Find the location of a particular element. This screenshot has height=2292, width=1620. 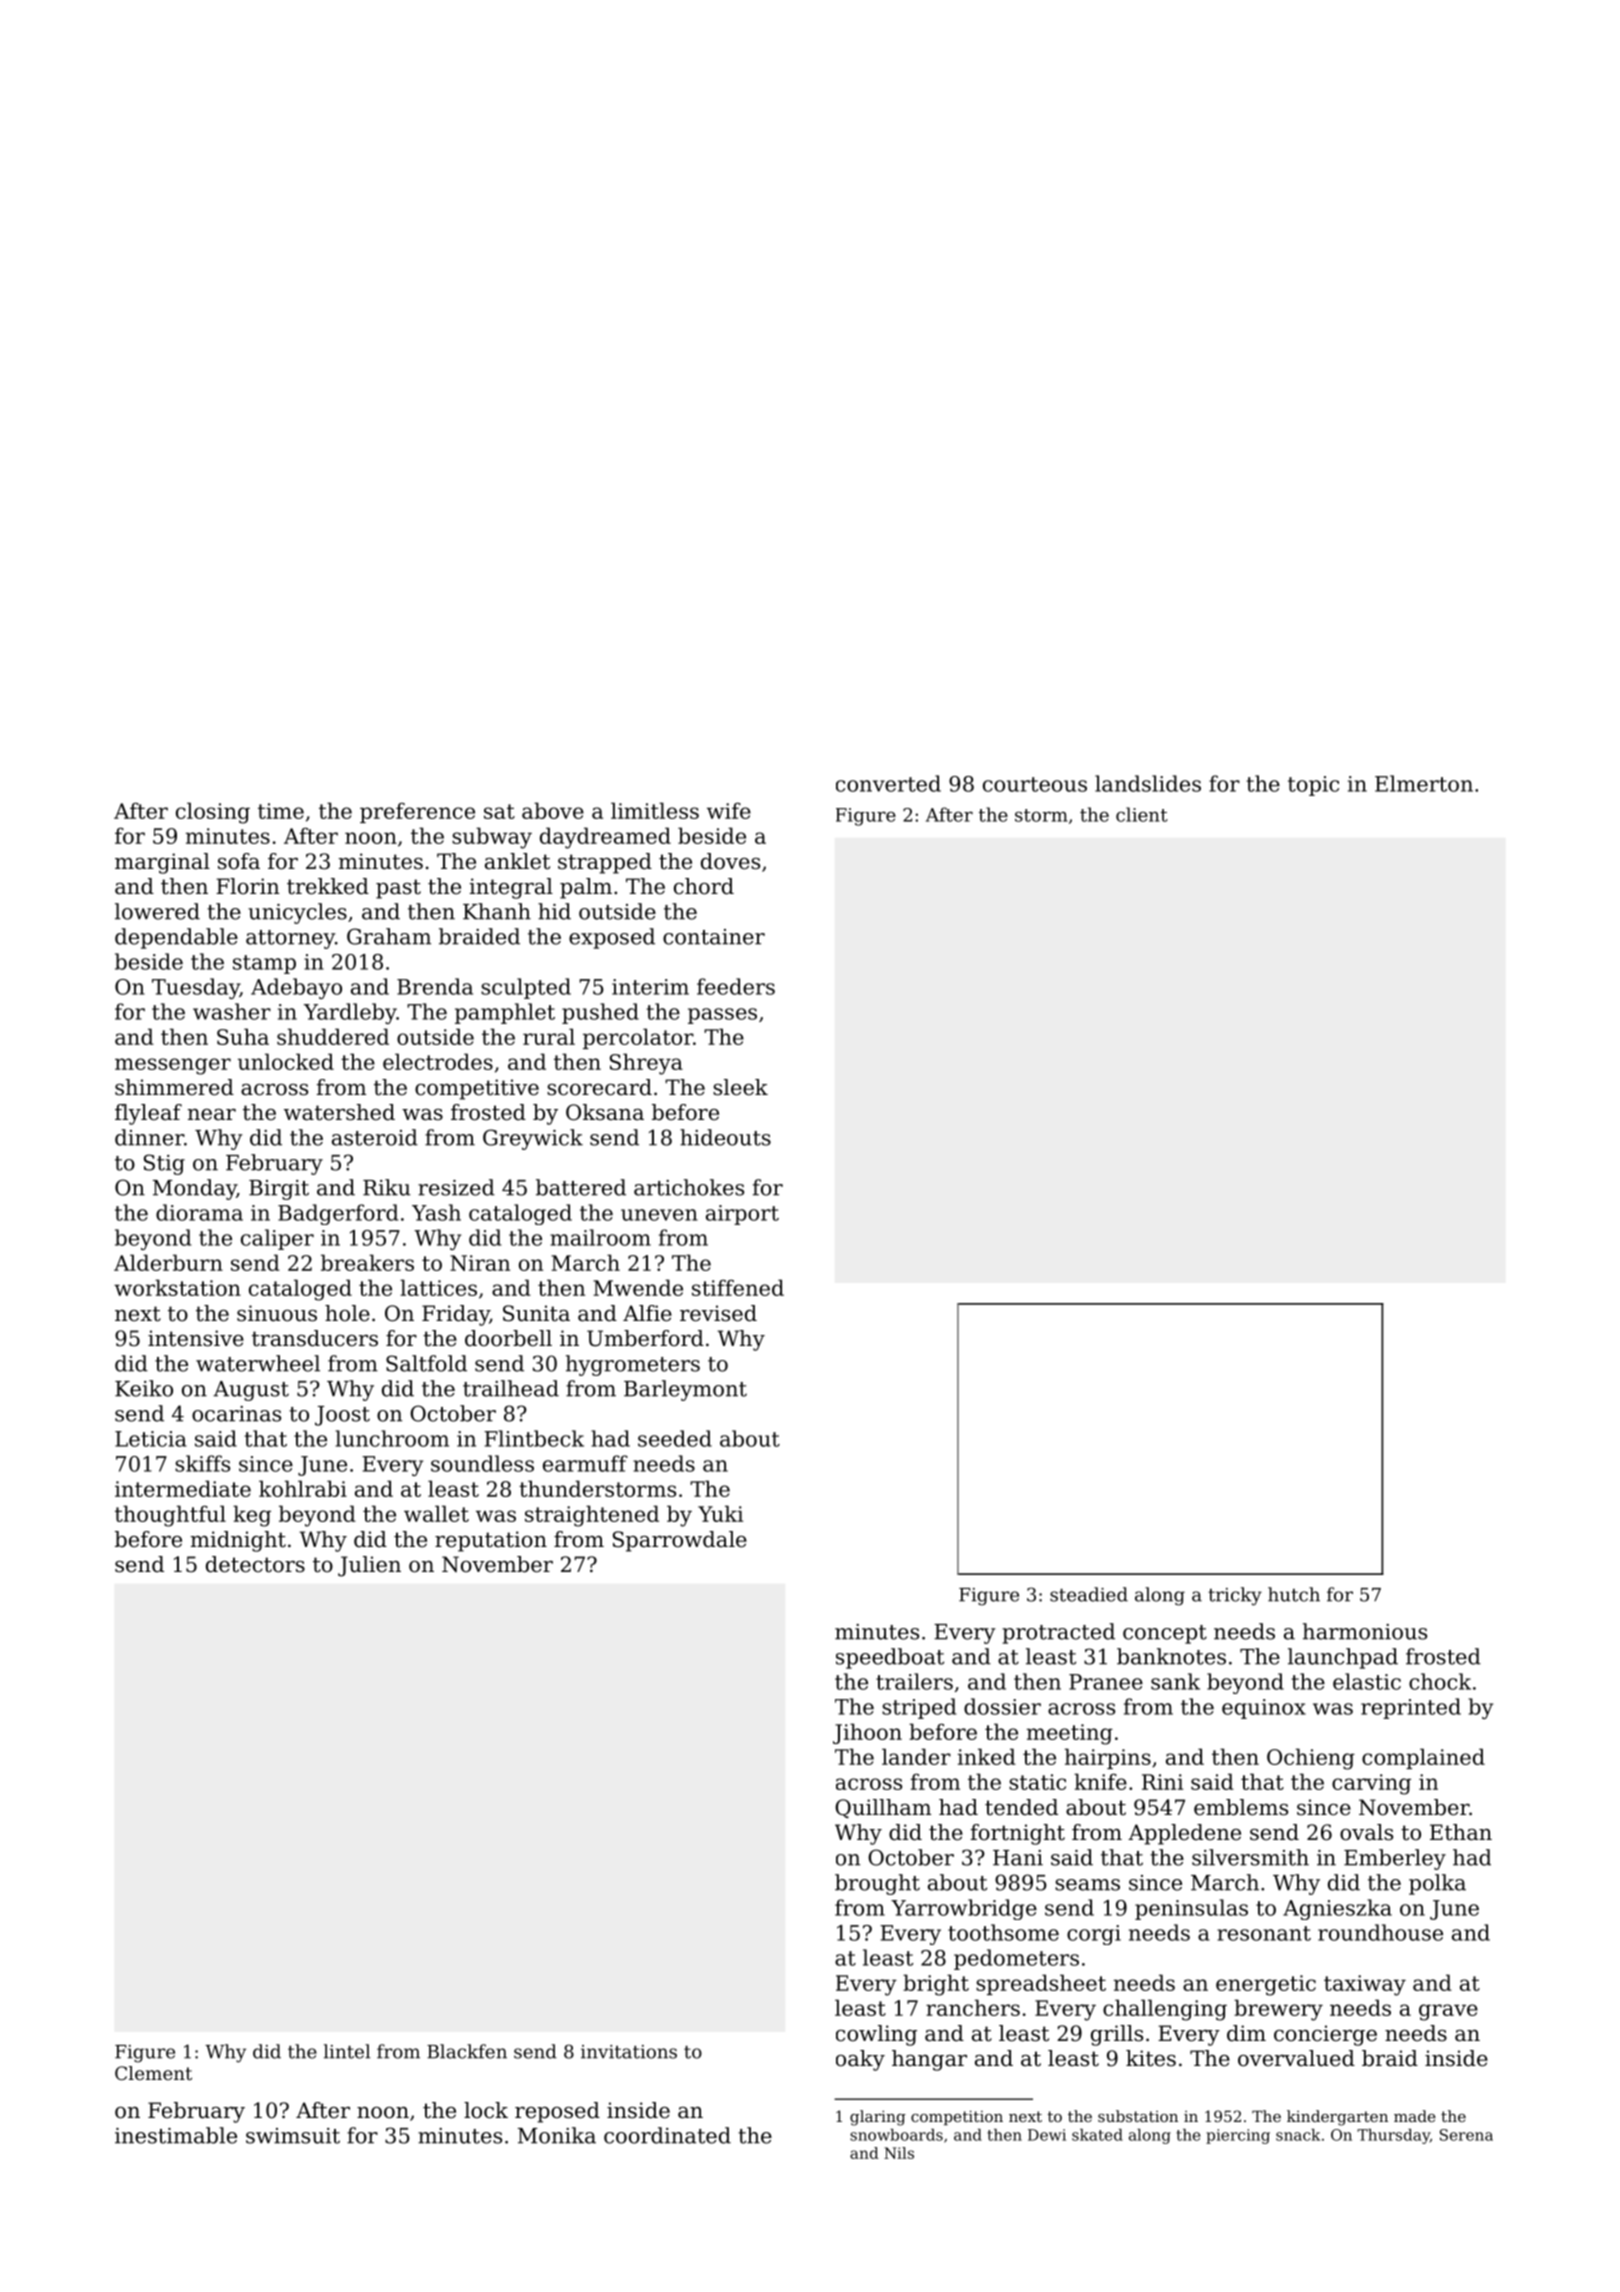

dinner is located at coordinates (149, 1137).
